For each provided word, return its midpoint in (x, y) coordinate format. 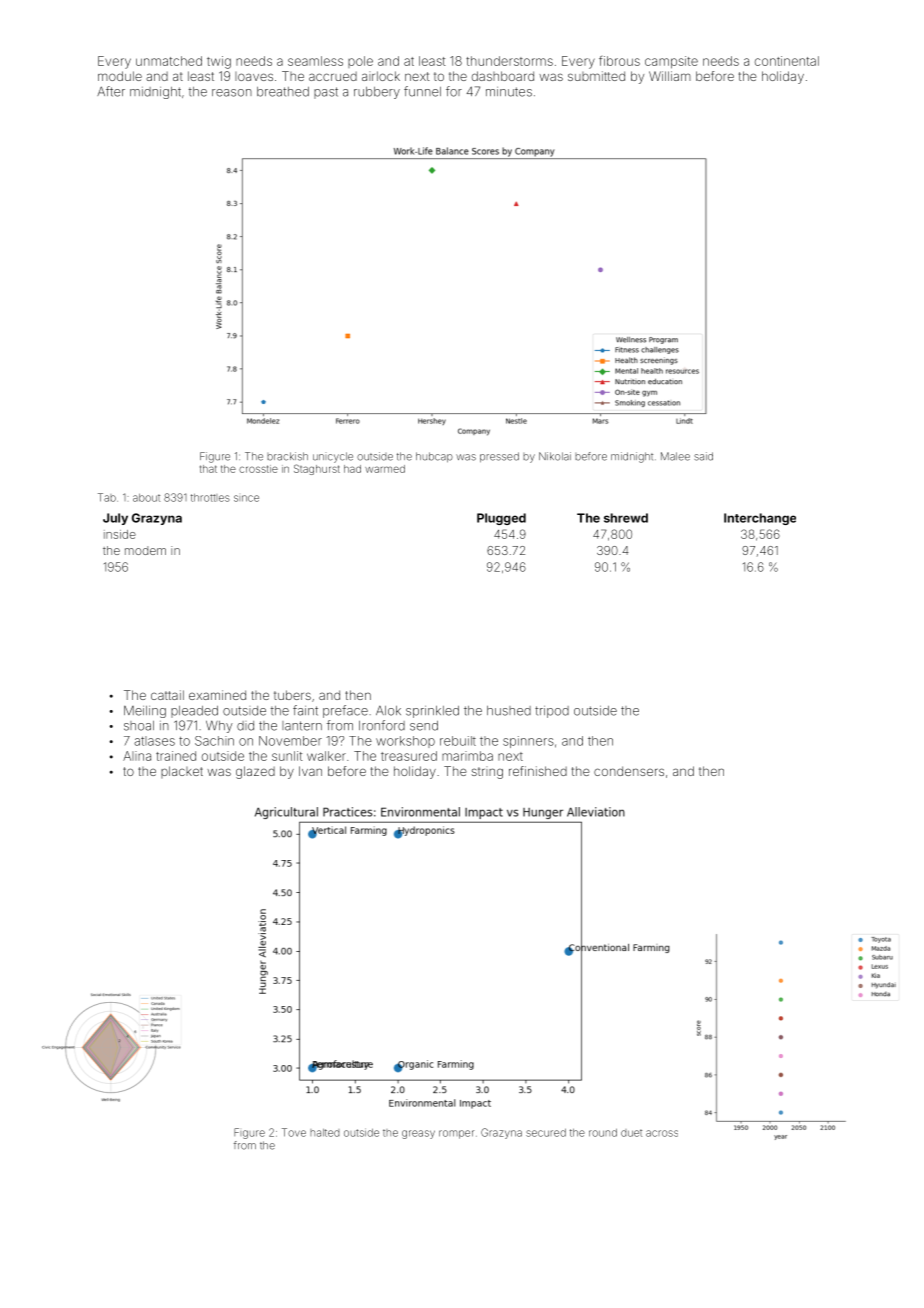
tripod (552, 712)
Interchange (760, 519)
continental (787, 61)
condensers (629, 771)
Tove (294, 1132)
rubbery (377, 93)
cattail (167, 695)
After (111, 91)
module (120, 76)
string (487, 772)
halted (324, 1133)
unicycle (333, 457)
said (703, 456)
